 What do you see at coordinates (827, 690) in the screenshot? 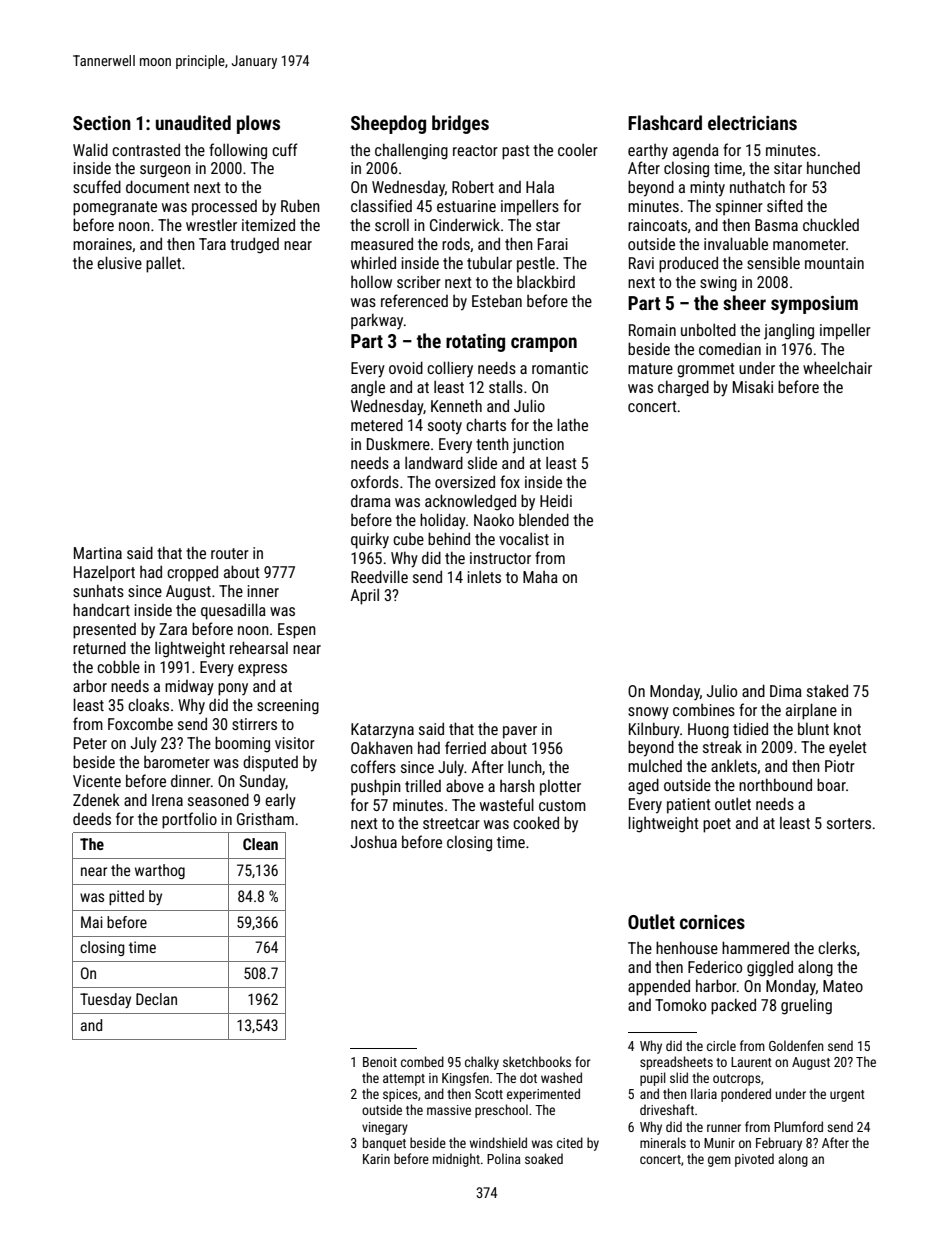
I see `staked` at bounding box center [827, 690].
